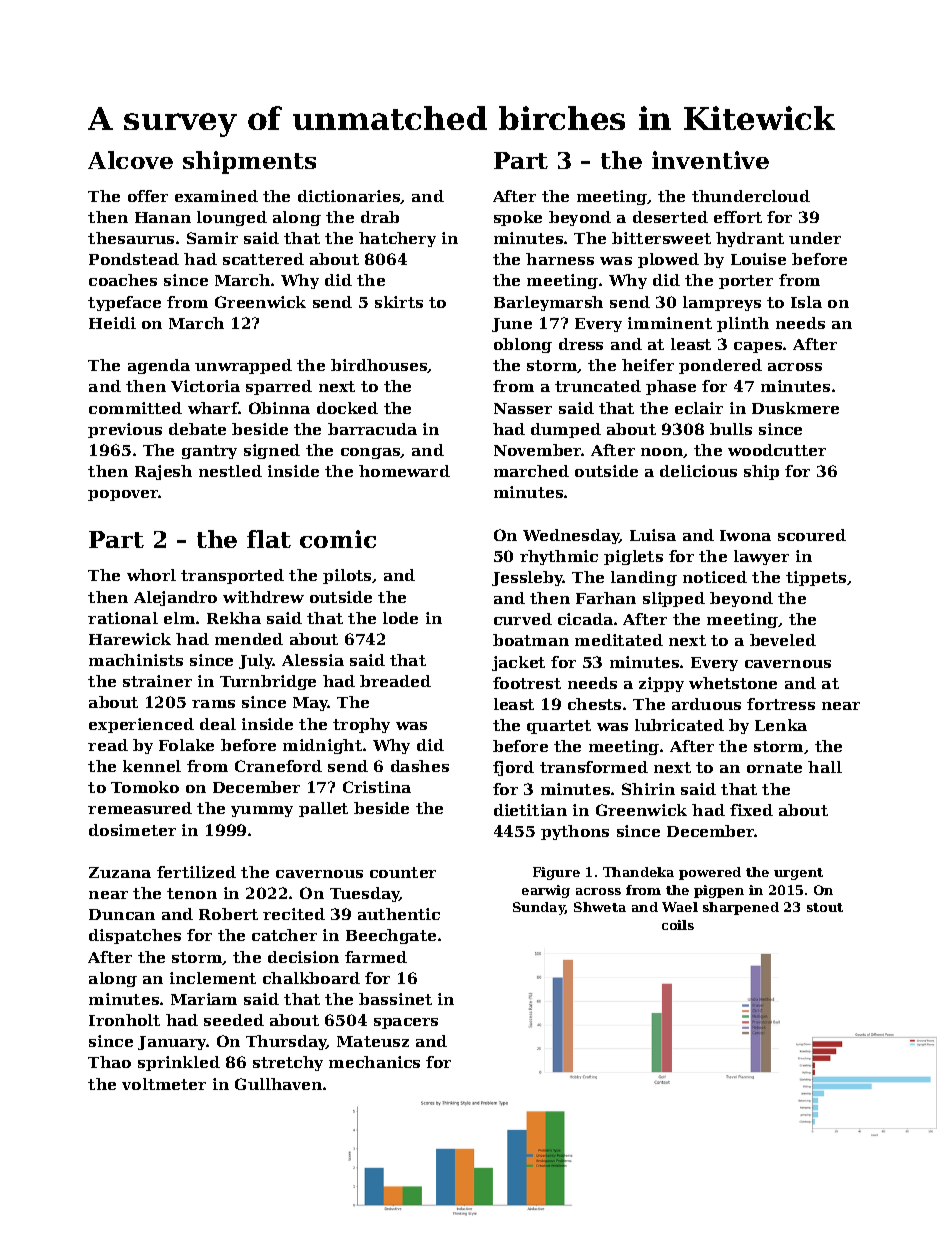 The height and width of the screenshot is (1233, 952). I want to click on Shweta, so click(600, 907).
